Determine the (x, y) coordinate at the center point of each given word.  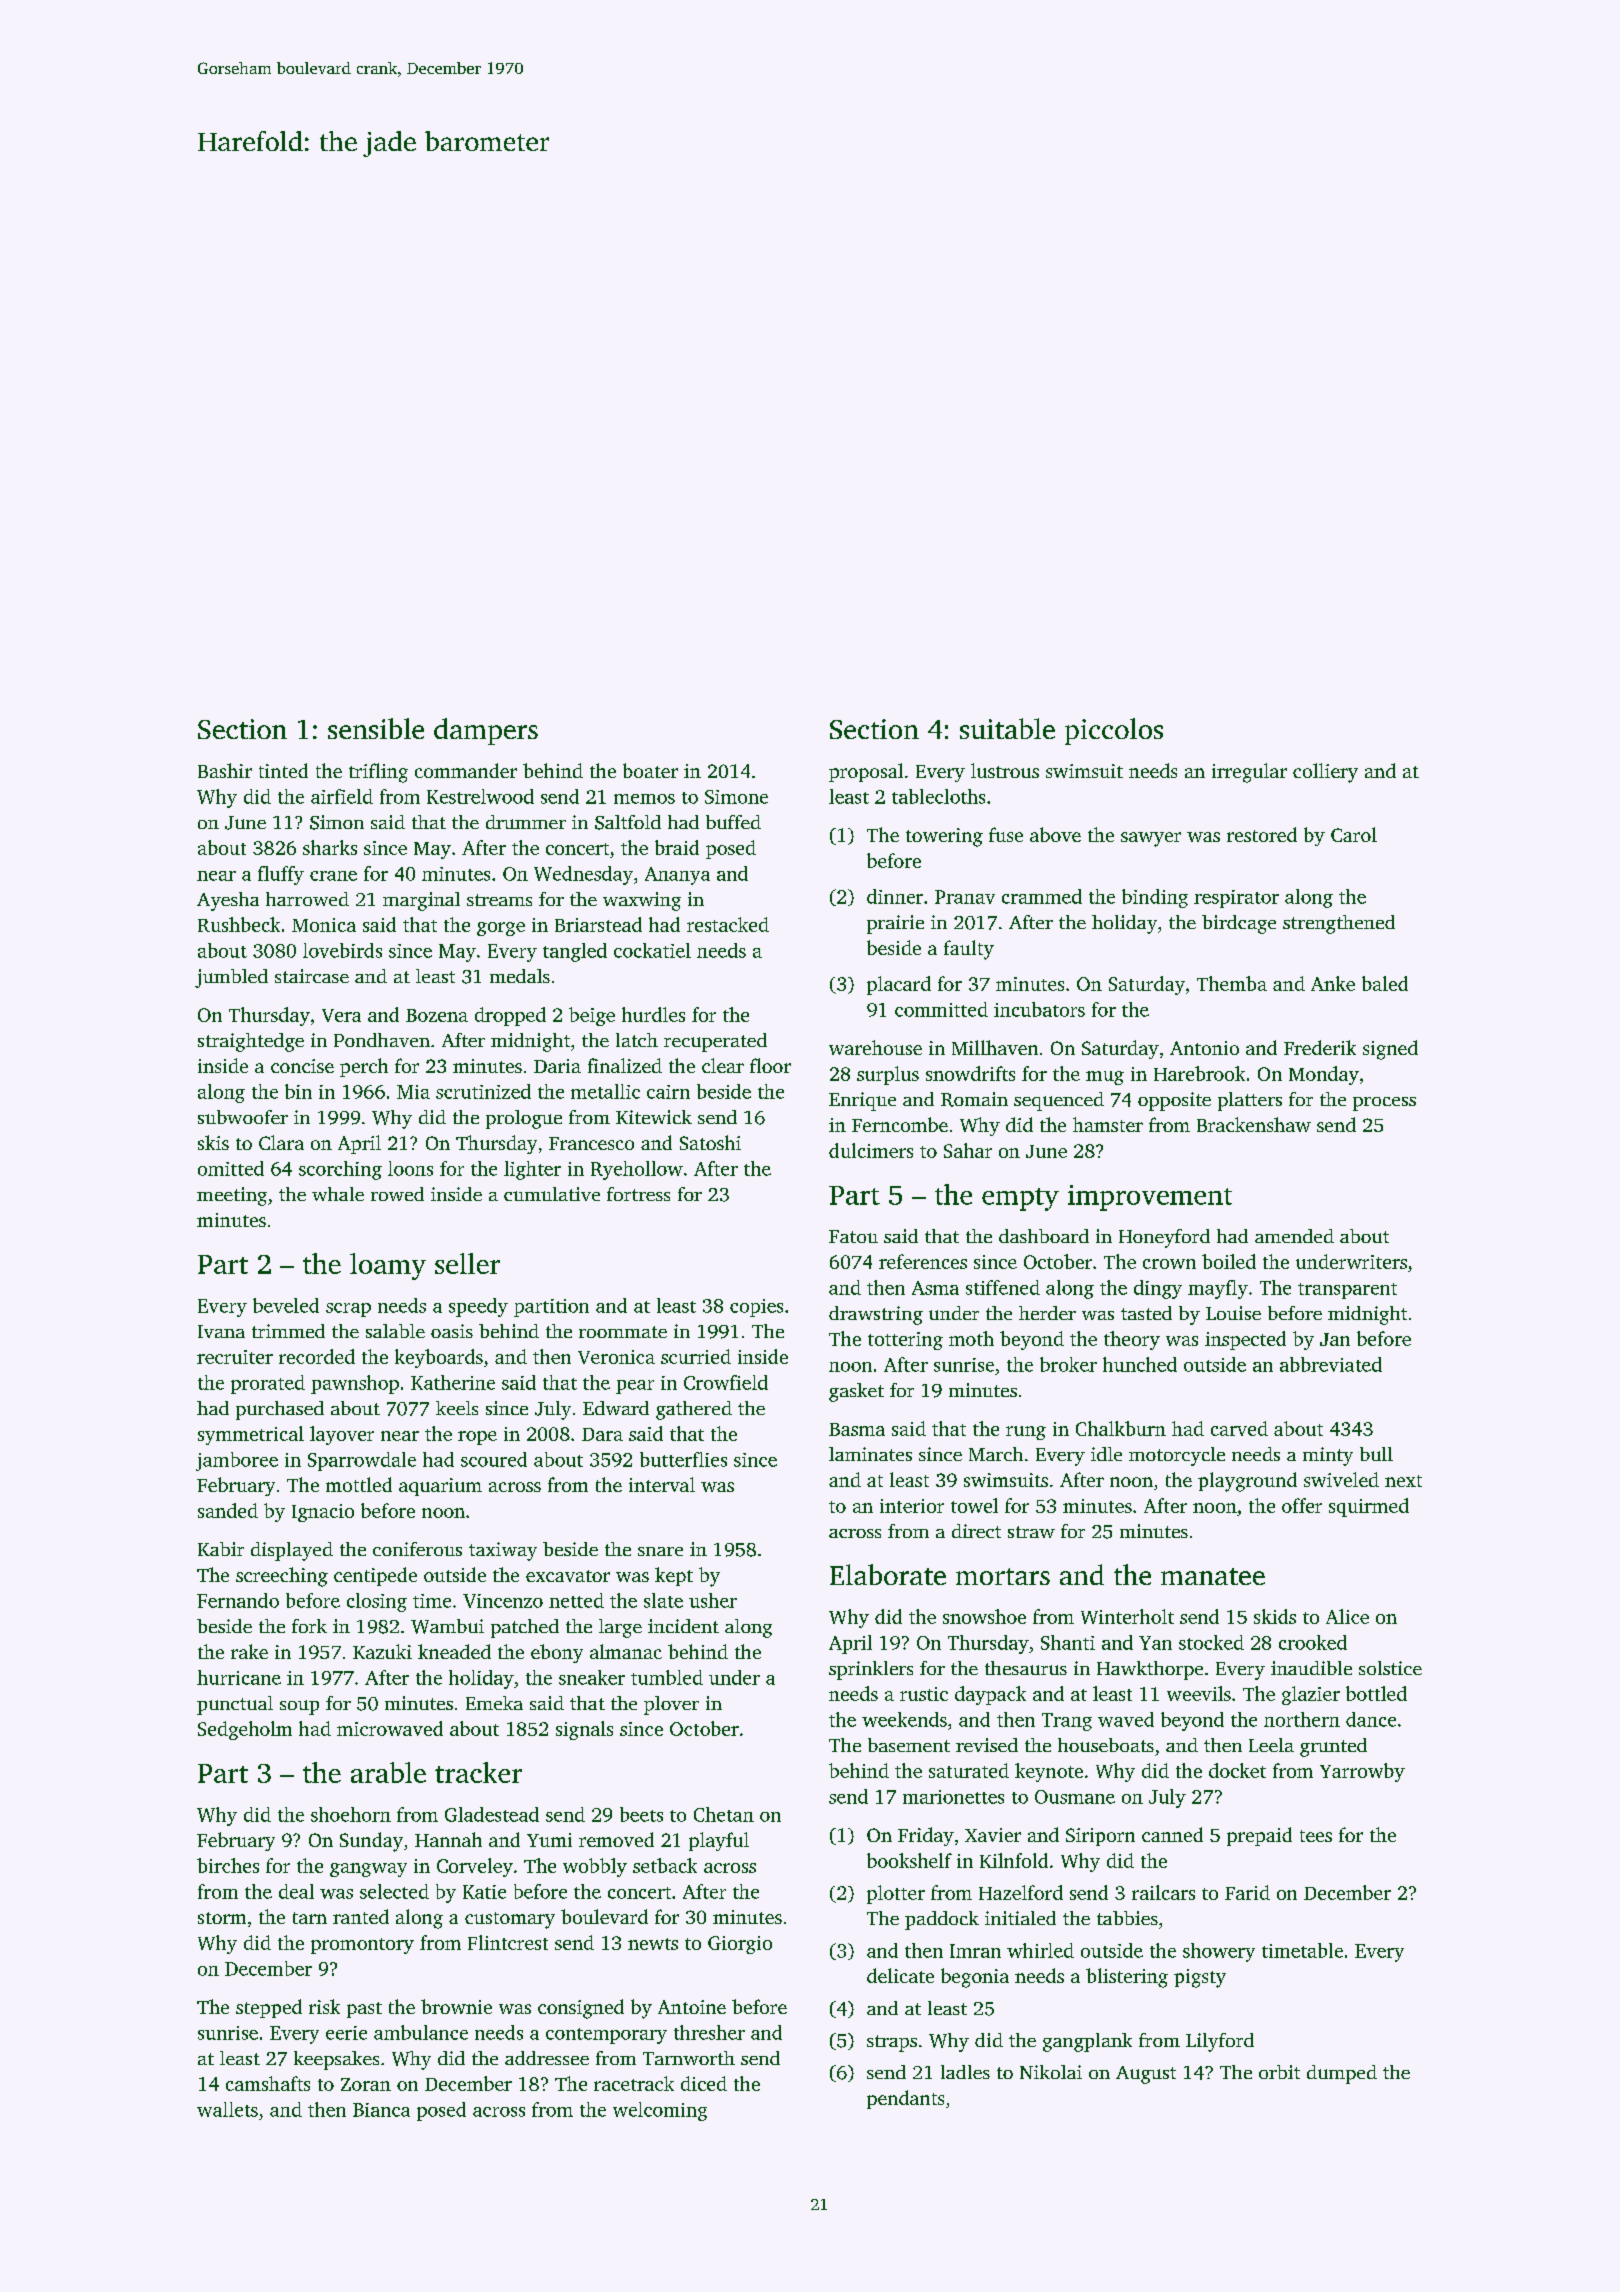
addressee (547, 2058)
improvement (1150, 1198)
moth (971, 1338)
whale (338, 1194)
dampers (486, 731)
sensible (376, 728)
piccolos (1114, 731)
